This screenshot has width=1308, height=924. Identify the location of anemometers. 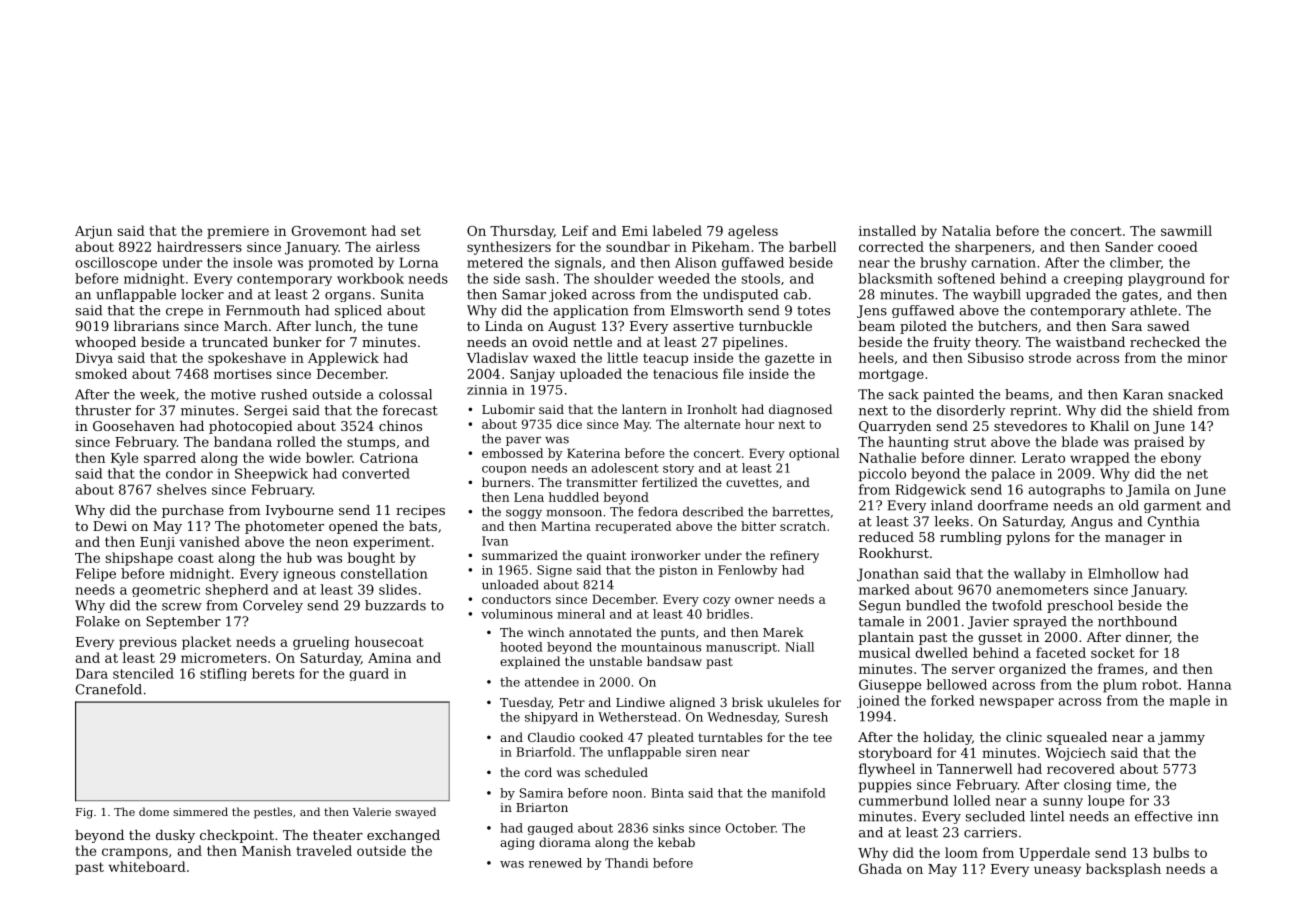
(1042, 590).
